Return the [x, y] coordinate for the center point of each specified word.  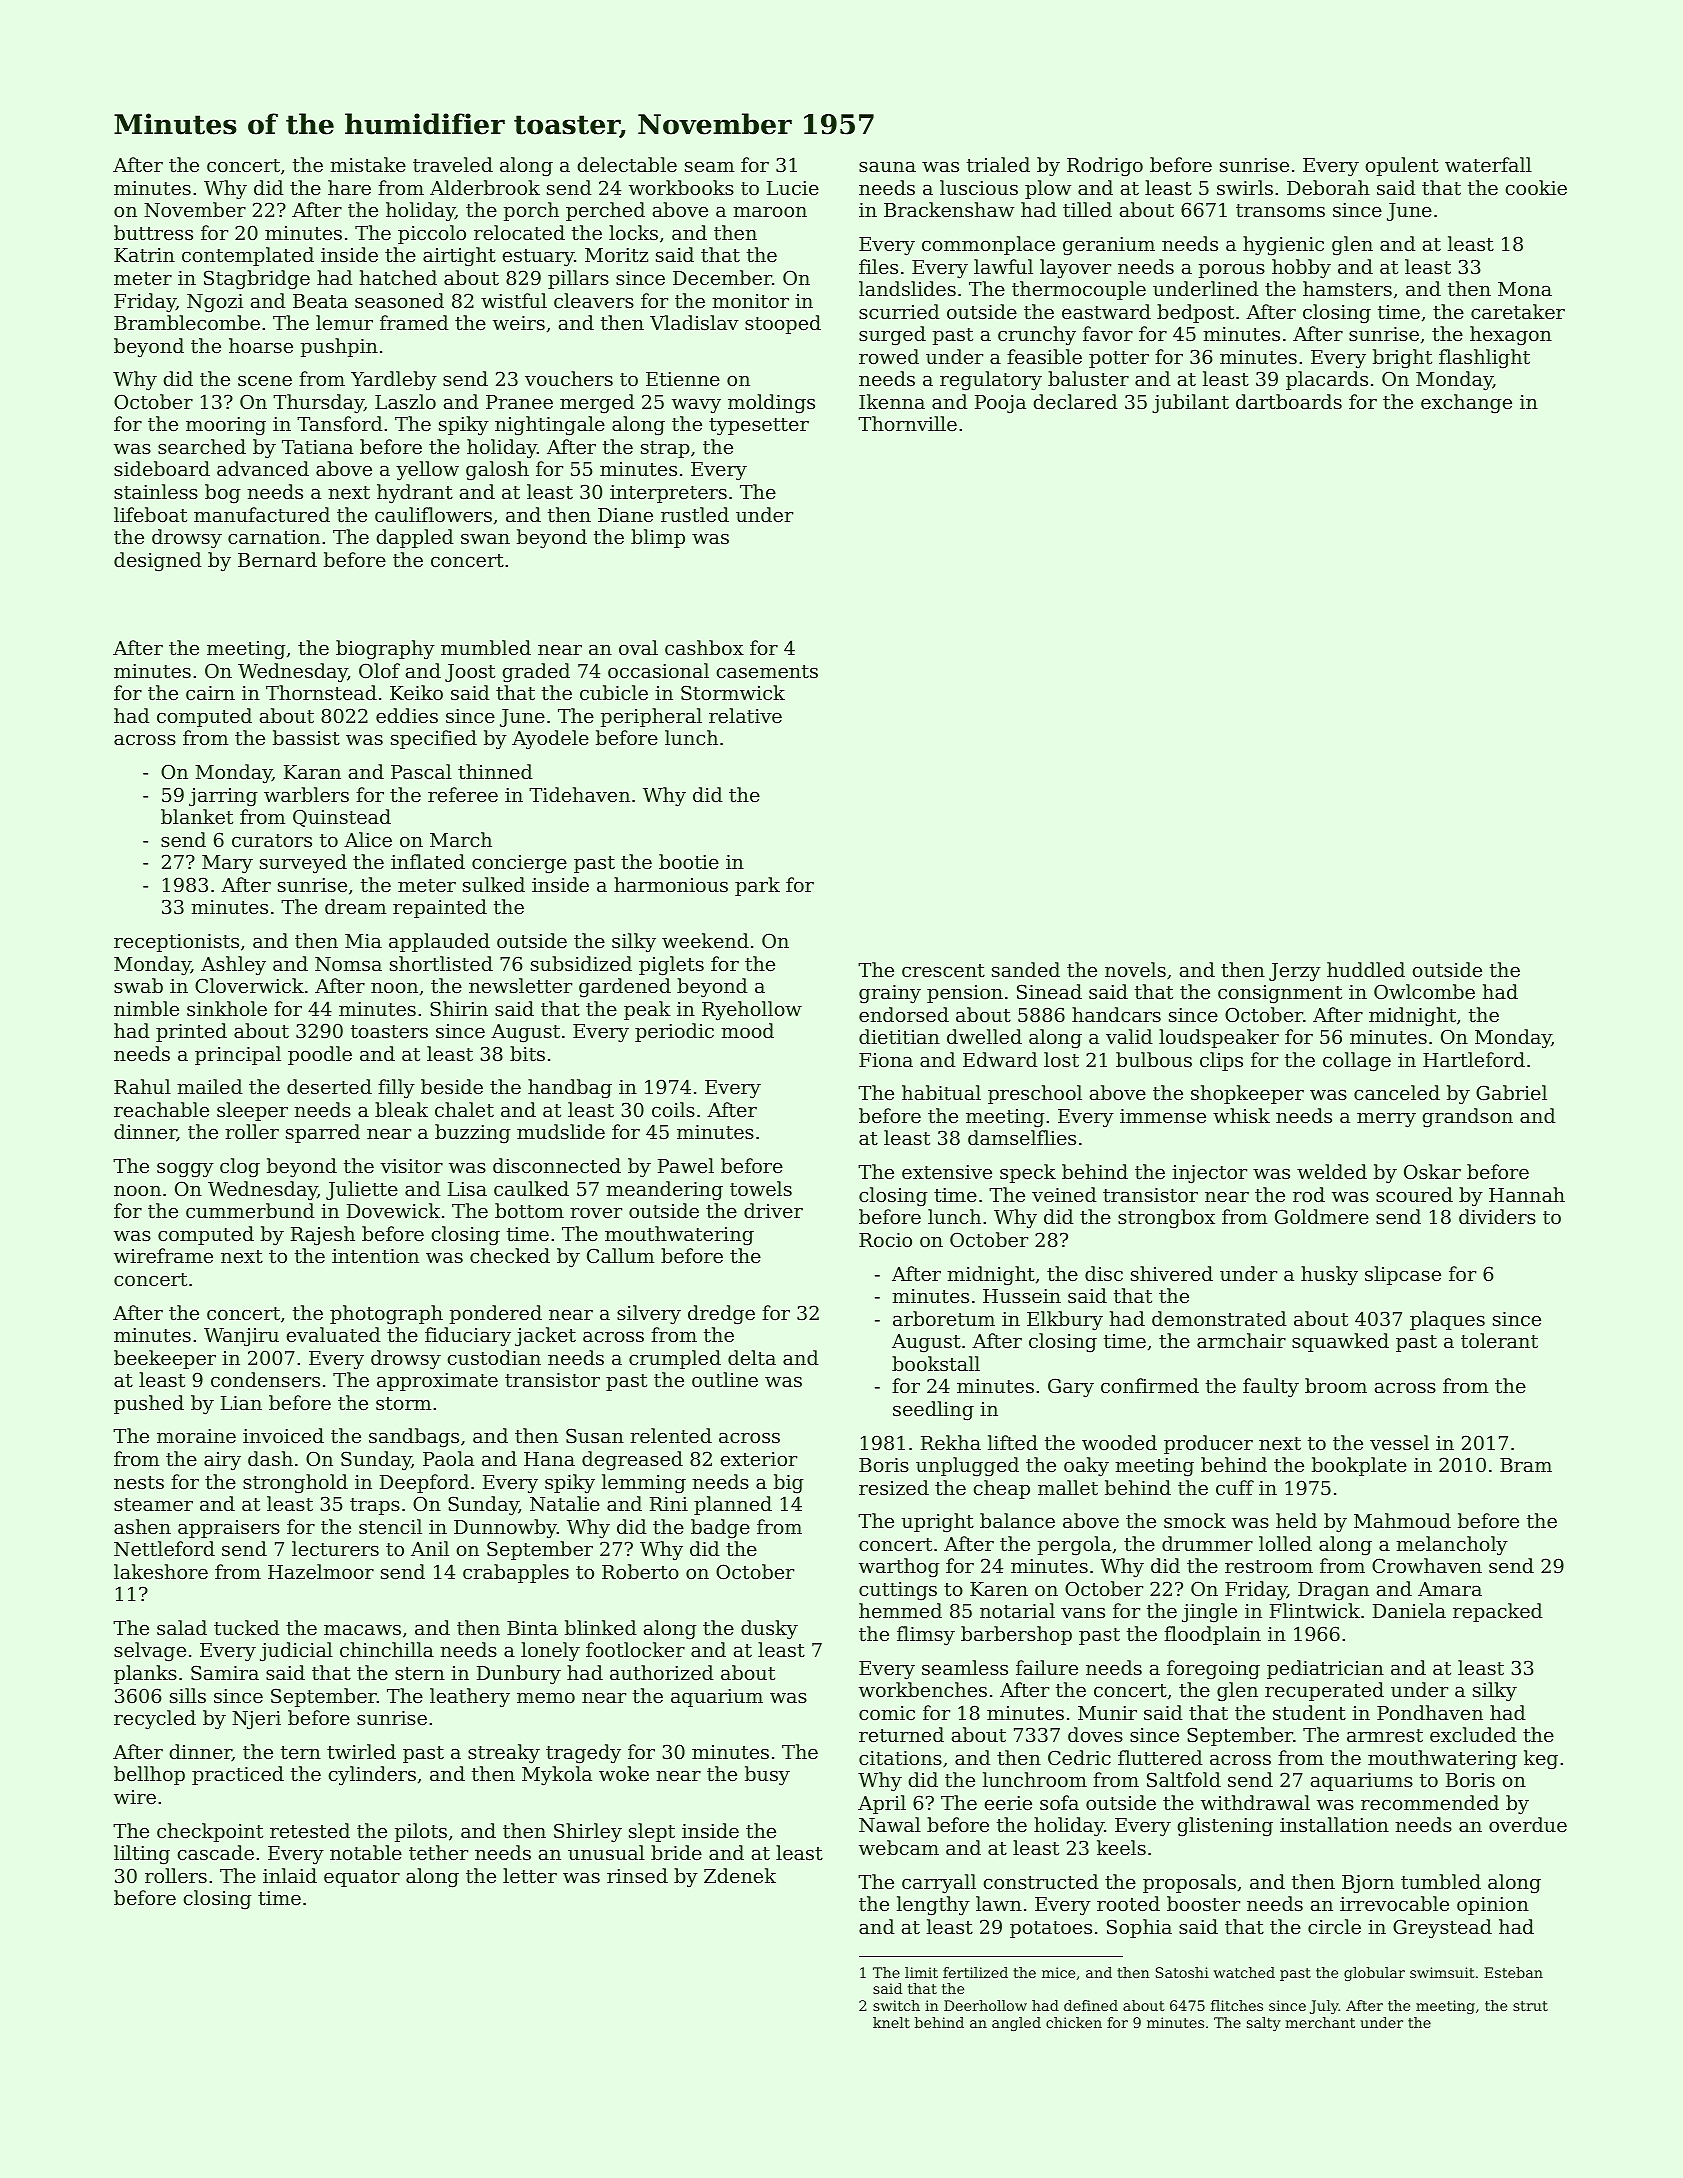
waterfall [1488, 164]
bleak [401, 1109]
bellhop [149, 1775]
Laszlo [405, 401]
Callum [620, 1255]
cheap [1002, 1489]
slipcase [1403, 1275]
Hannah [1527, 1194]
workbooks [681, 187]
